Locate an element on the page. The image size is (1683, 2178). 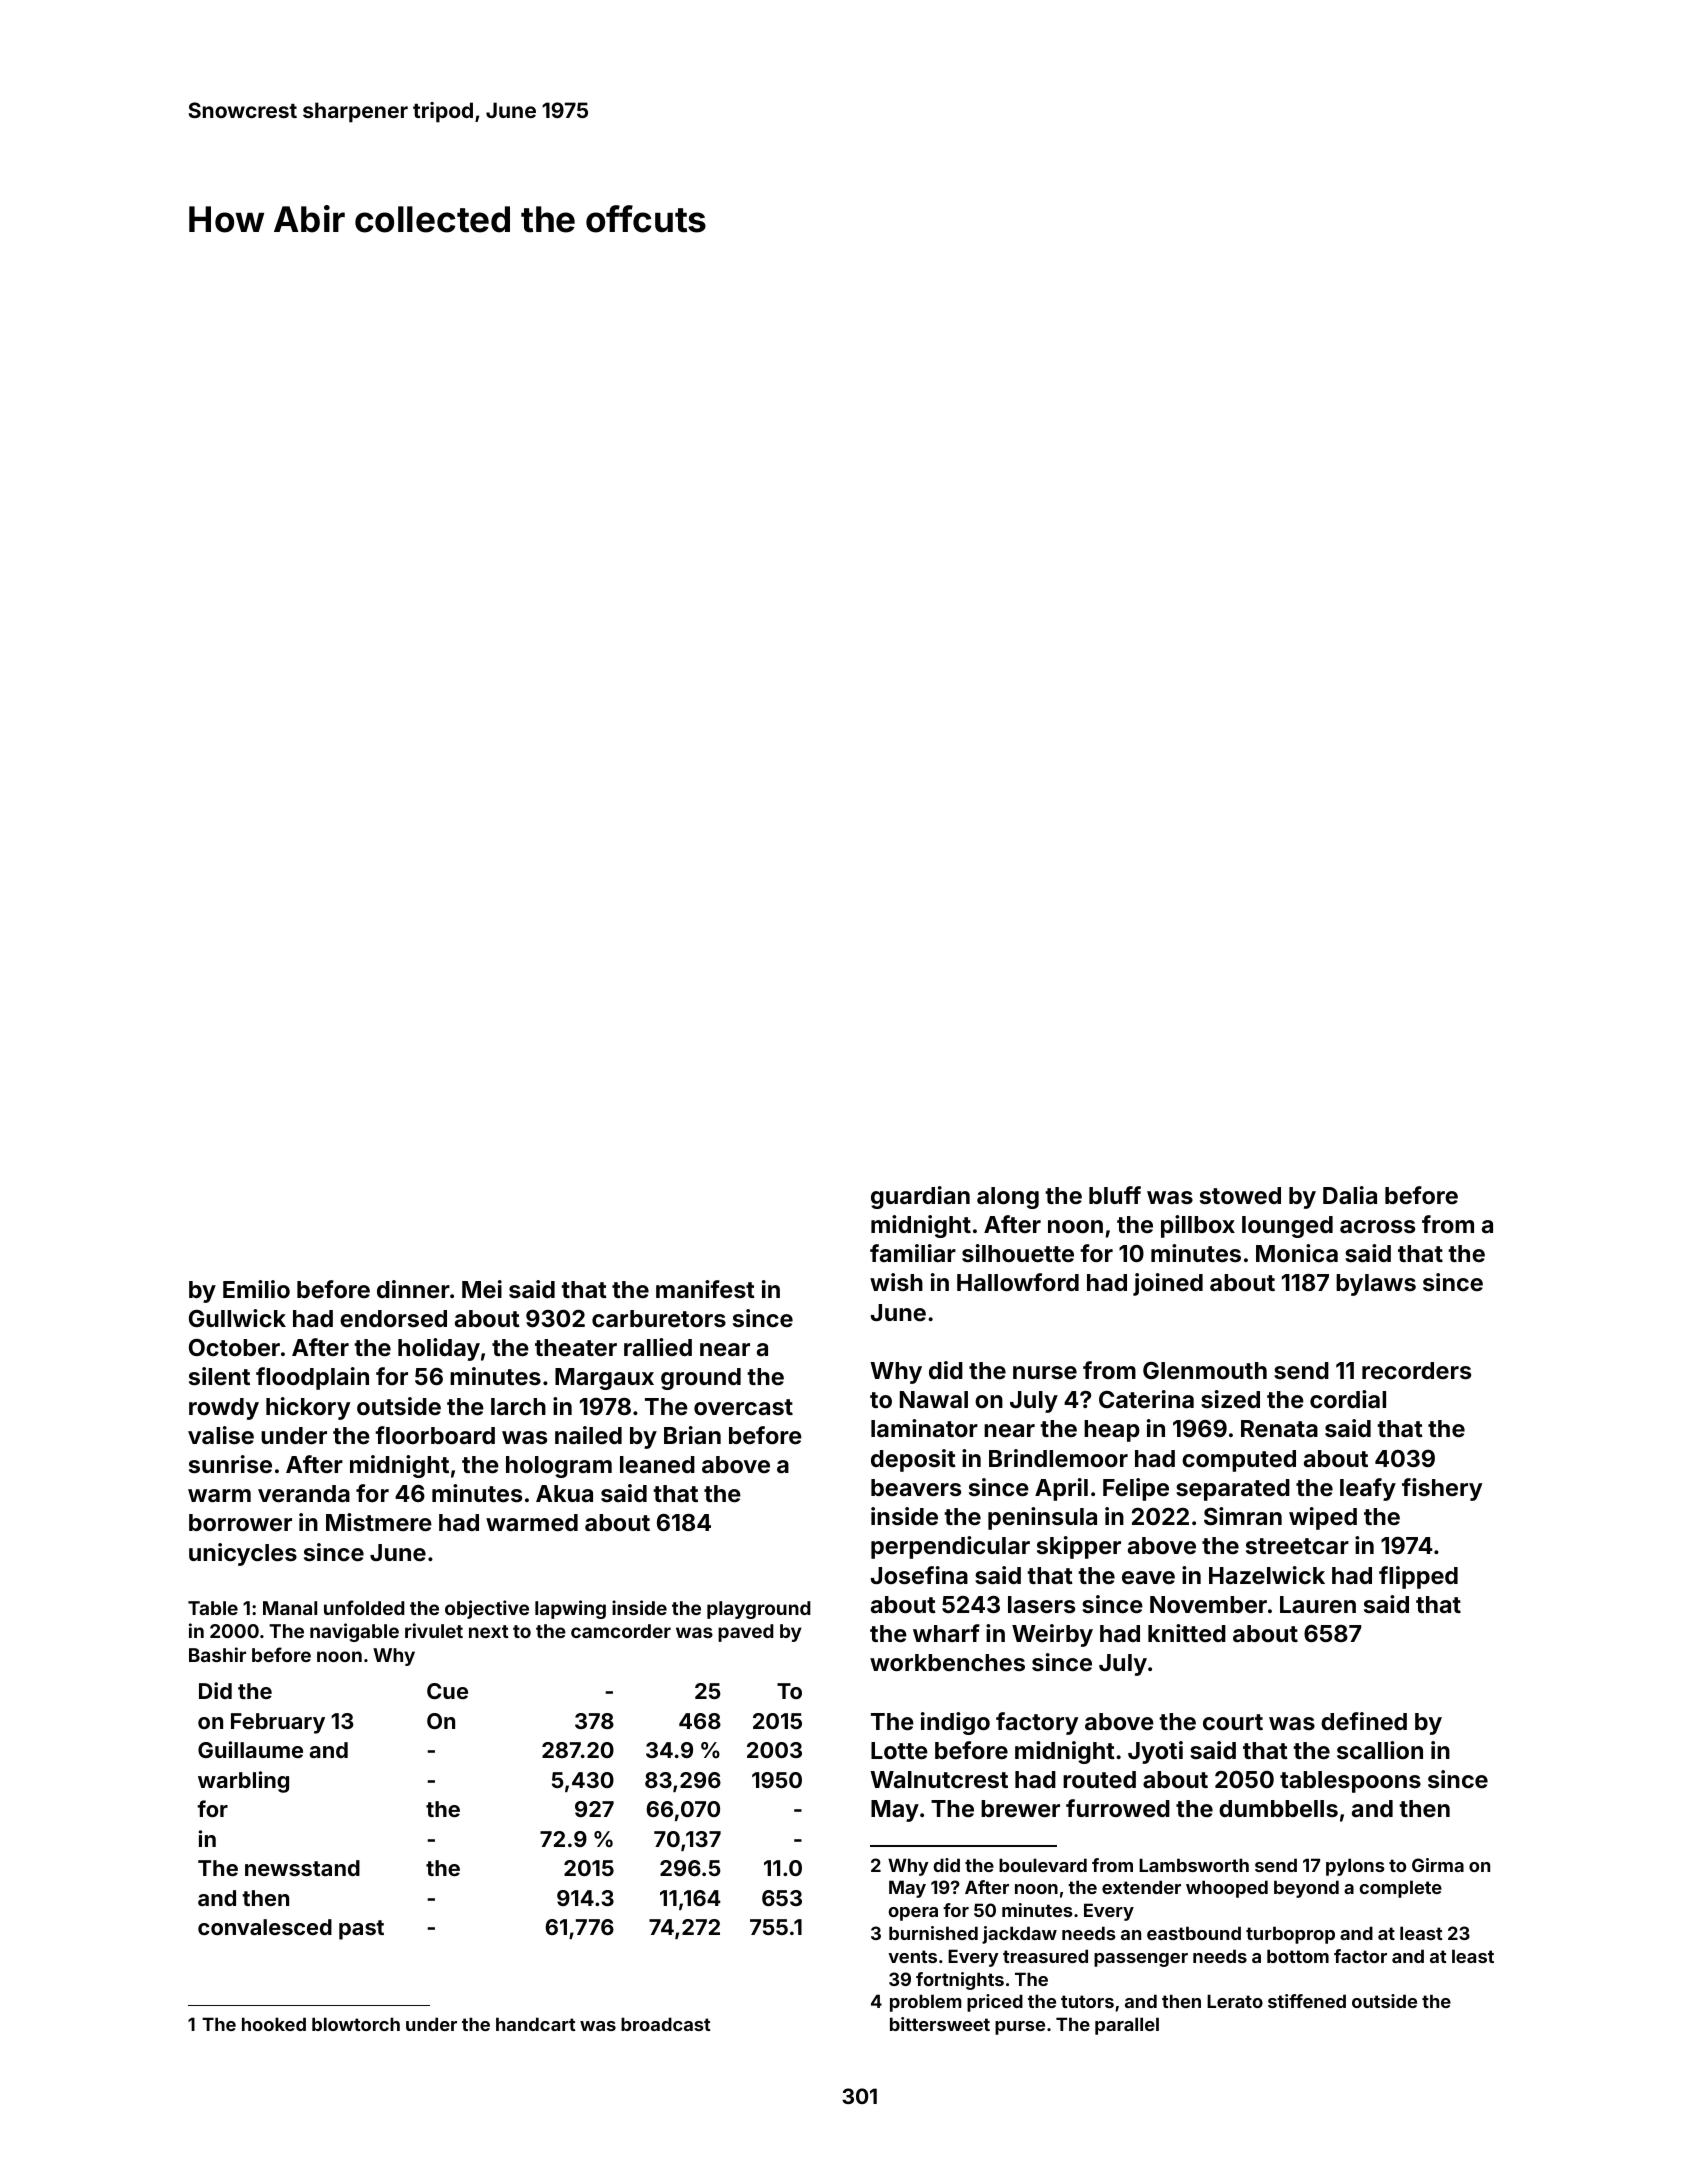
silhouette is located at coordinates (1018, 1253).
